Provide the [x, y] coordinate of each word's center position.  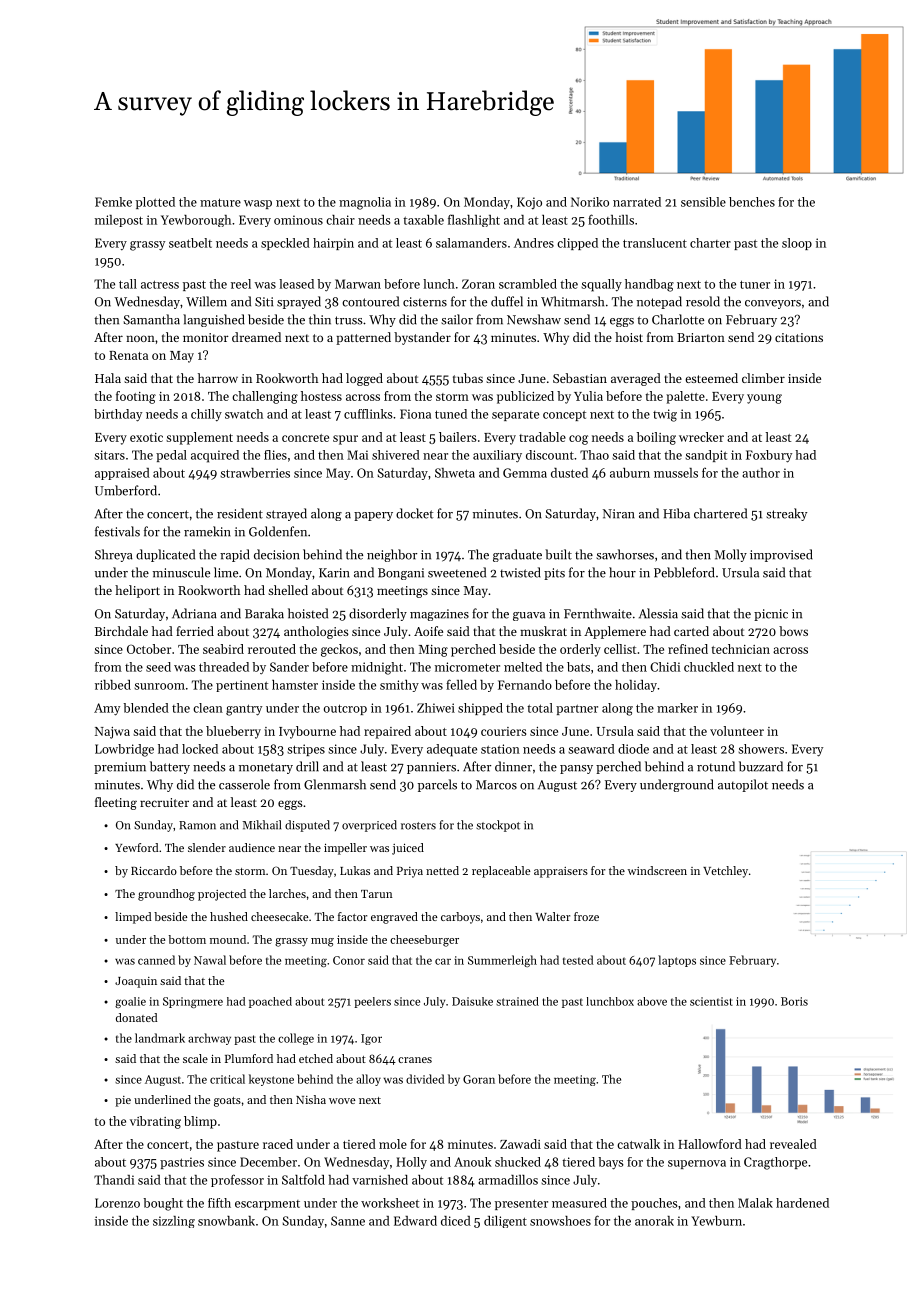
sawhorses [625, 554]
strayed [286, 514]
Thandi [114, 1180]
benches [752, 202]
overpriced [369, 826]
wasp [258, 204]
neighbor [392, 555]
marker [677, 708]
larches [287, 893]
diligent [505, 1222]
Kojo [529, 203]
